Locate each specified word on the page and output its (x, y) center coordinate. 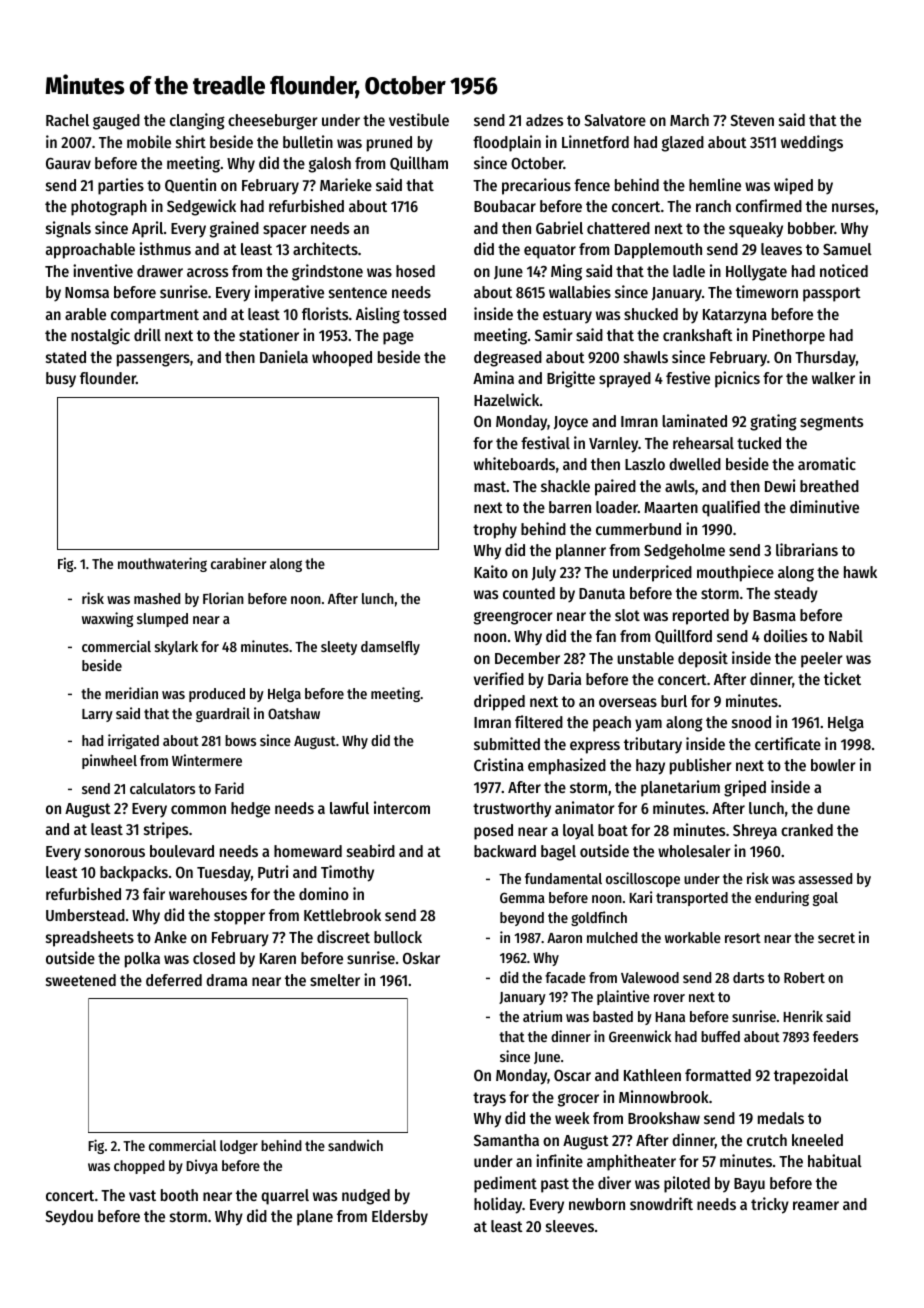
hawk (860, 572)
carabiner (238, 563)
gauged (116, 122)
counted (529, 593)
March (689, 120)
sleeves (570, 1226)
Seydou (69, 1218)
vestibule (419, 119)
